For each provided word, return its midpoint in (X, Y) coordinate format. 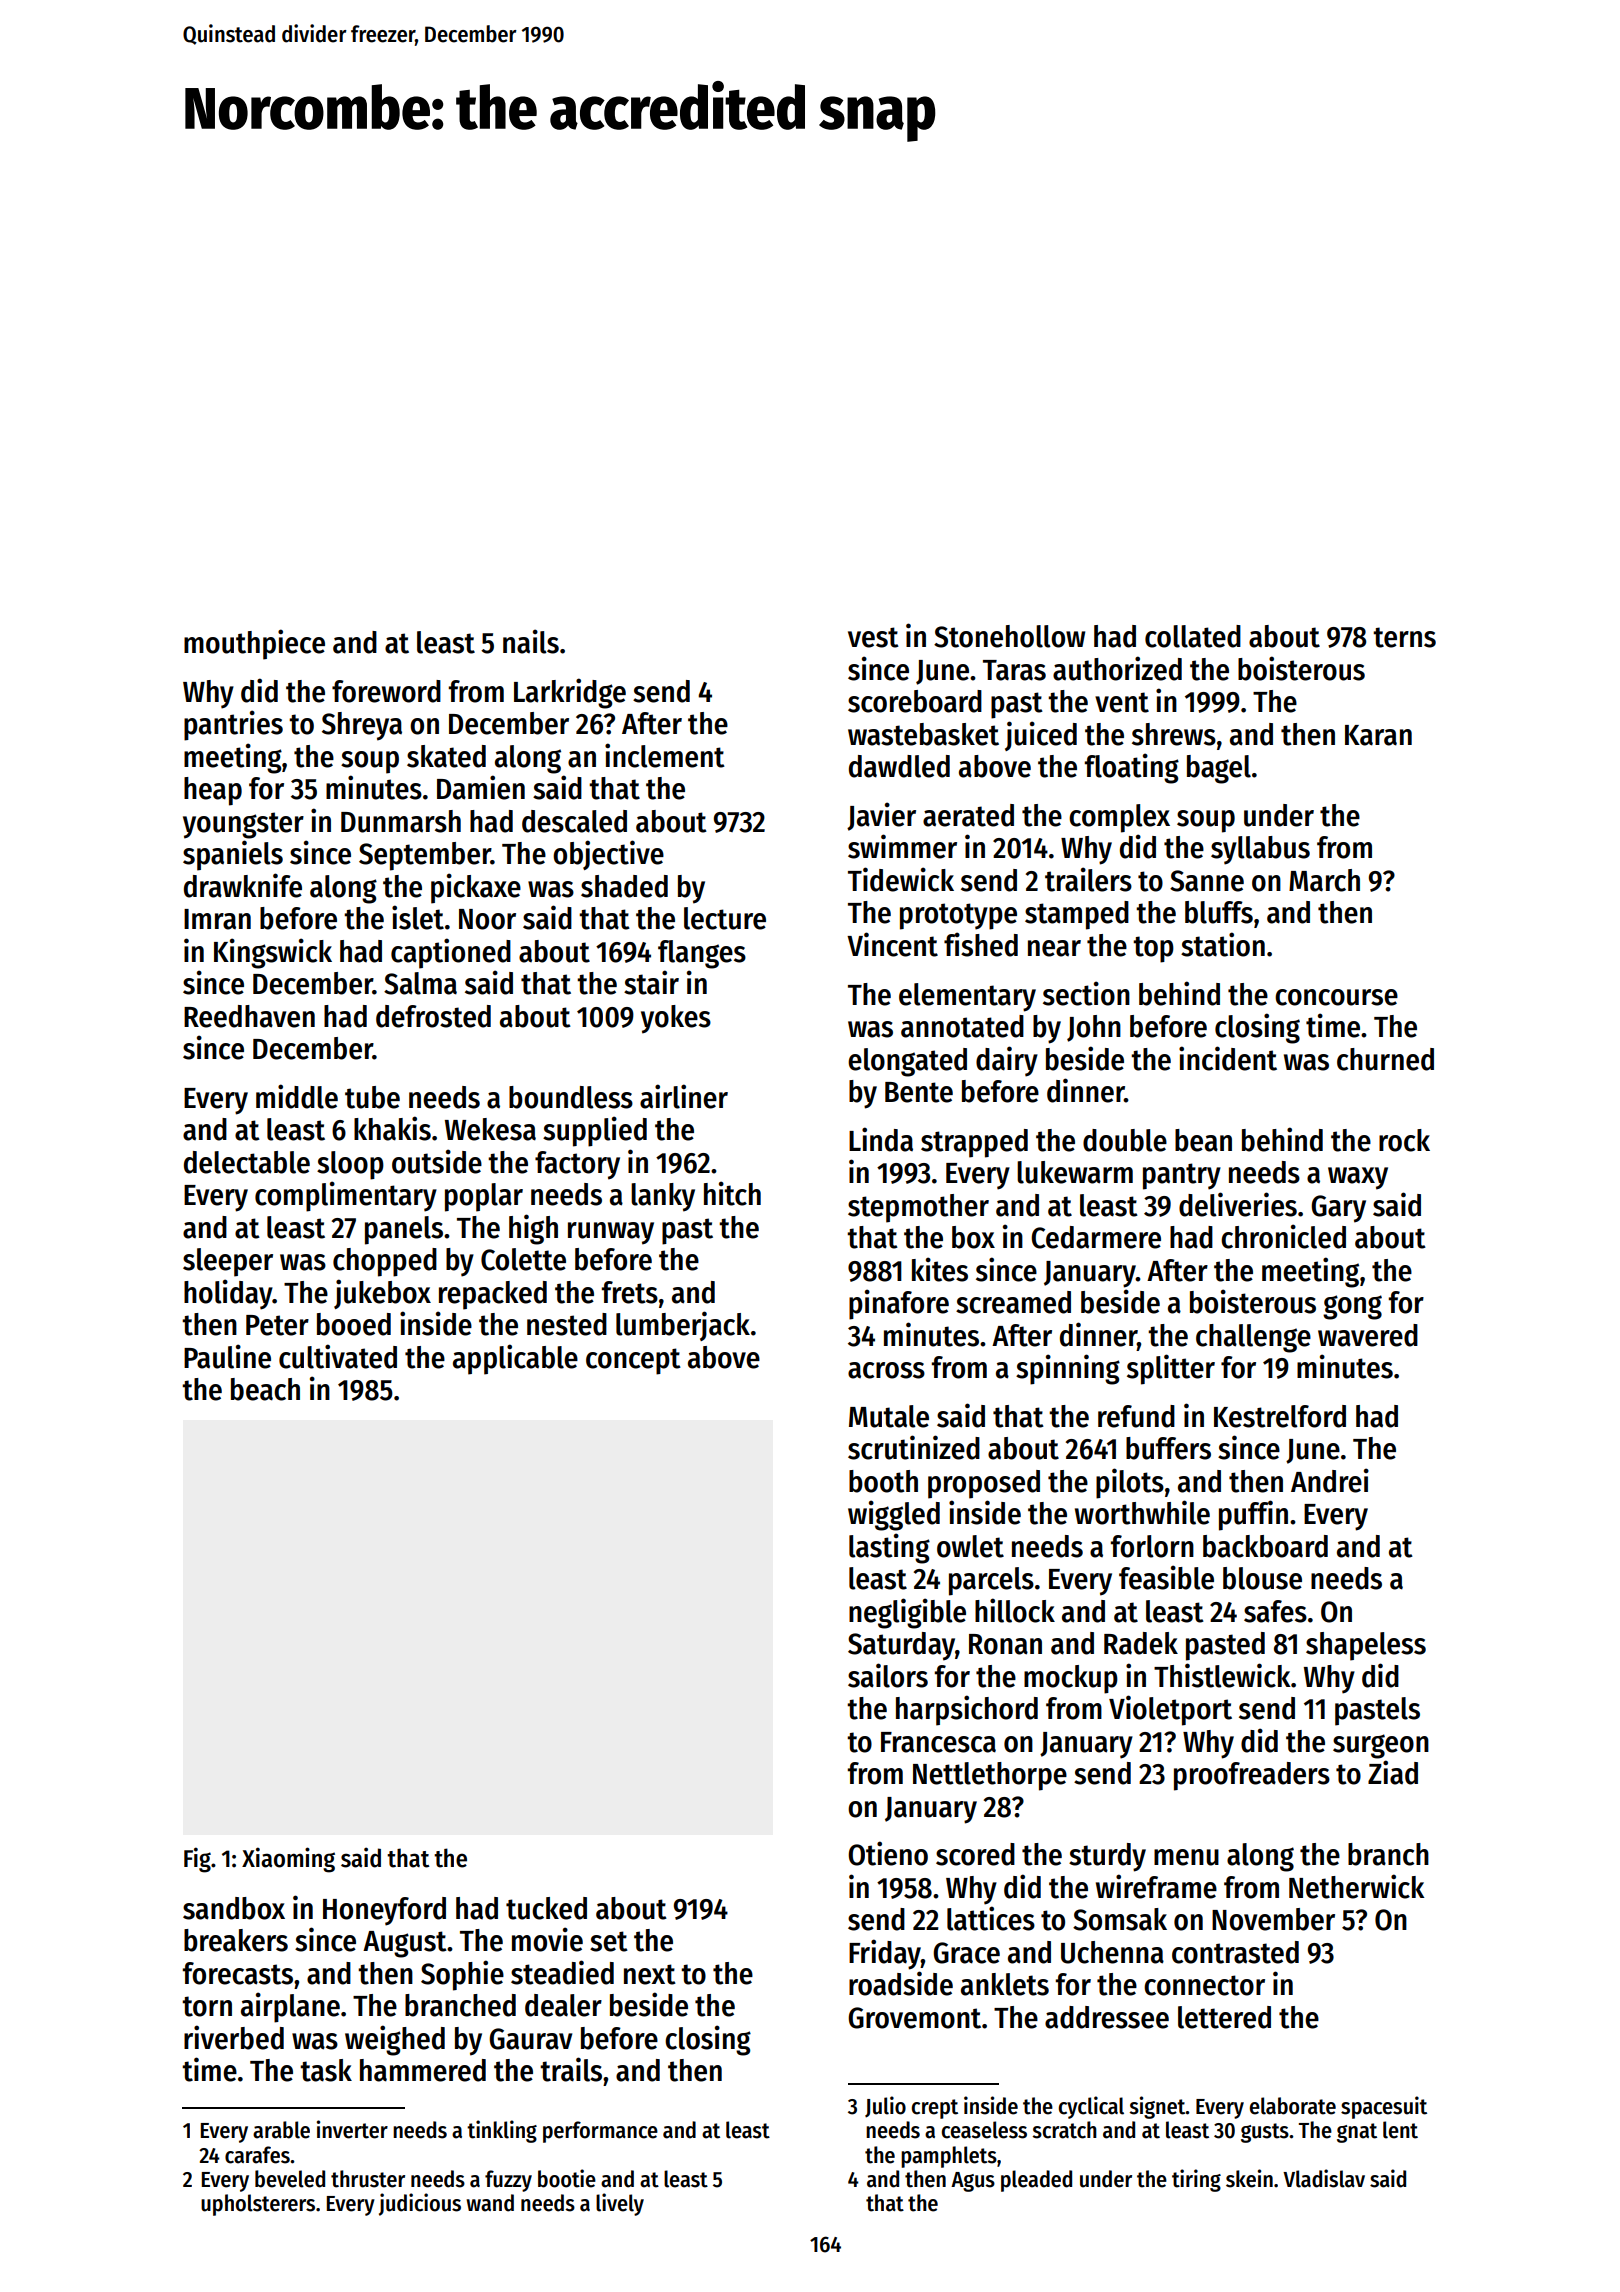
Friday (885, 1954)
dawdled (899, 766)
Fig (197, 1860)
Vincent (892, 944)
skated (446, 756)
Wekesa (490, 1129)
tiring (1196, 2180)
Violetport (1170, 1710)
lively (620, 2204)
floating (1131, 768)
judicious (420, 2204)
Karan (1378, 735)
